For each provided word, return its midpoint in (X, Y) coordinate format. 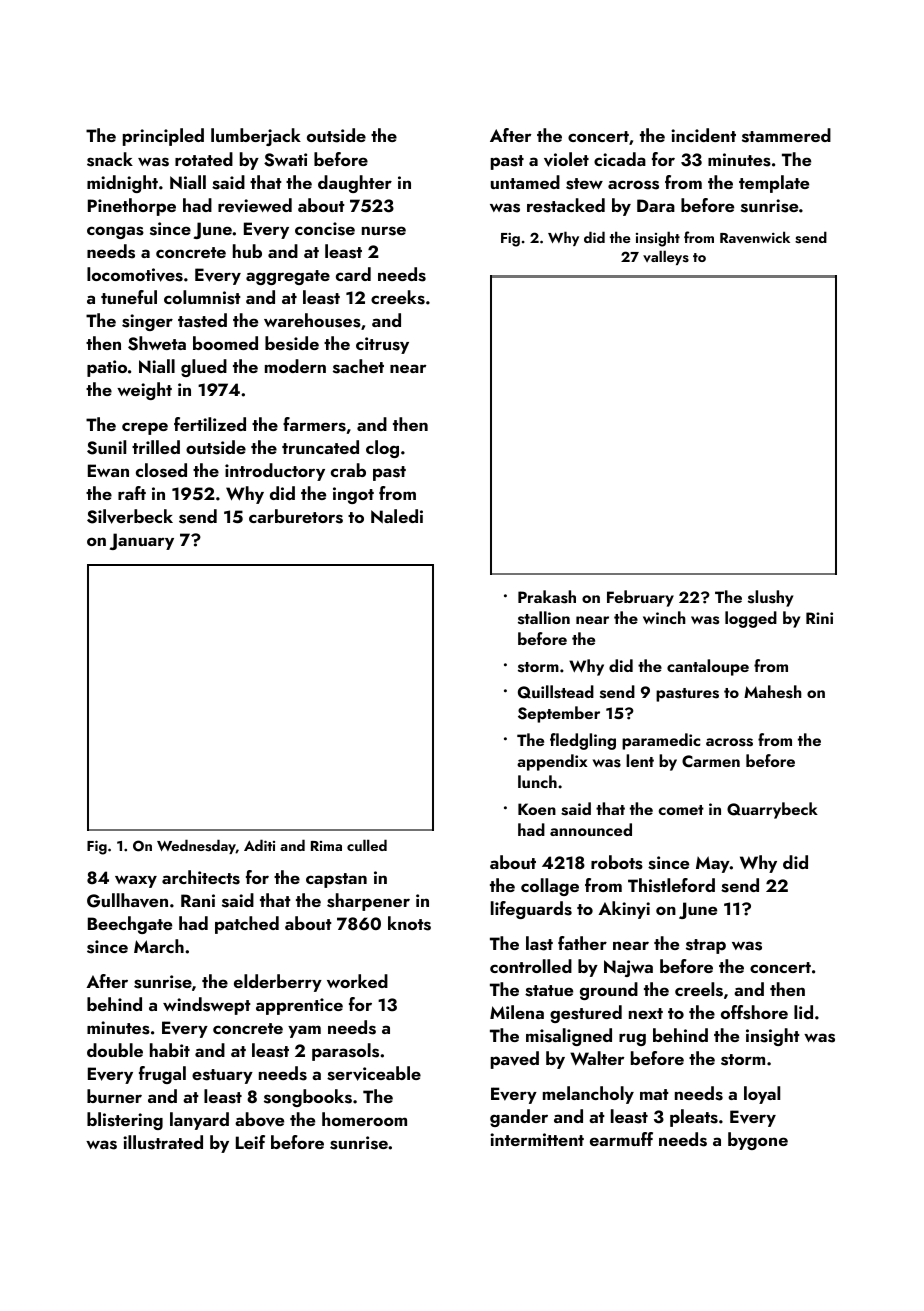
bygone (758, 1141)
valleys (666, 257)
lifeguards (531, 910)
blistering (125, 1121)
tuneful (129, 297)
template (774, 184)
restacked (566, 205)
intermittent (537, 1139)
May (713, 864)
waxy (136, 881)
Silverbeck (130, 516)
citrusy (382, 345)
